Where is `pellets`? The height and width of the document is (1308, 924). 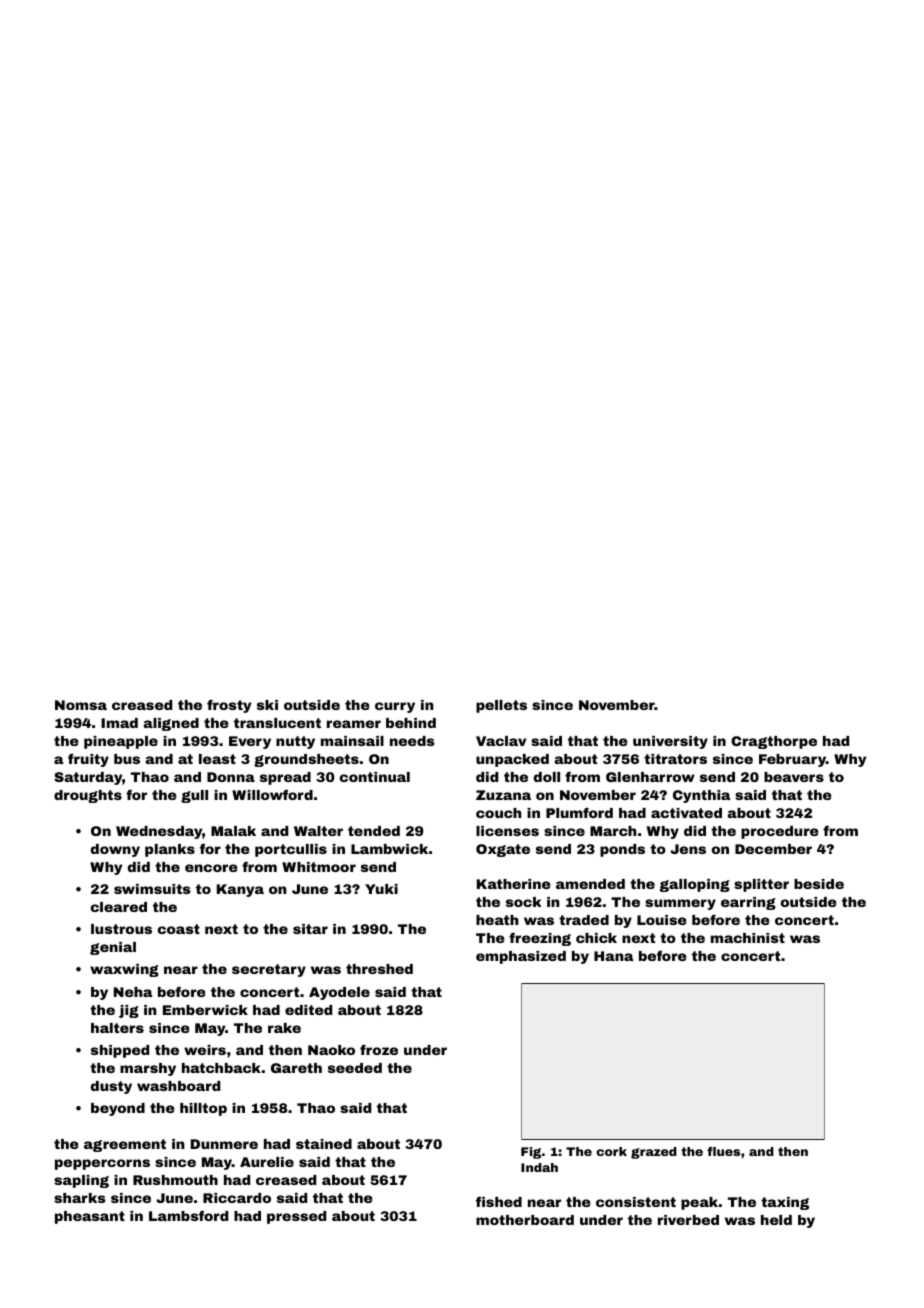
pellets is located at coordinates (501, 706).
